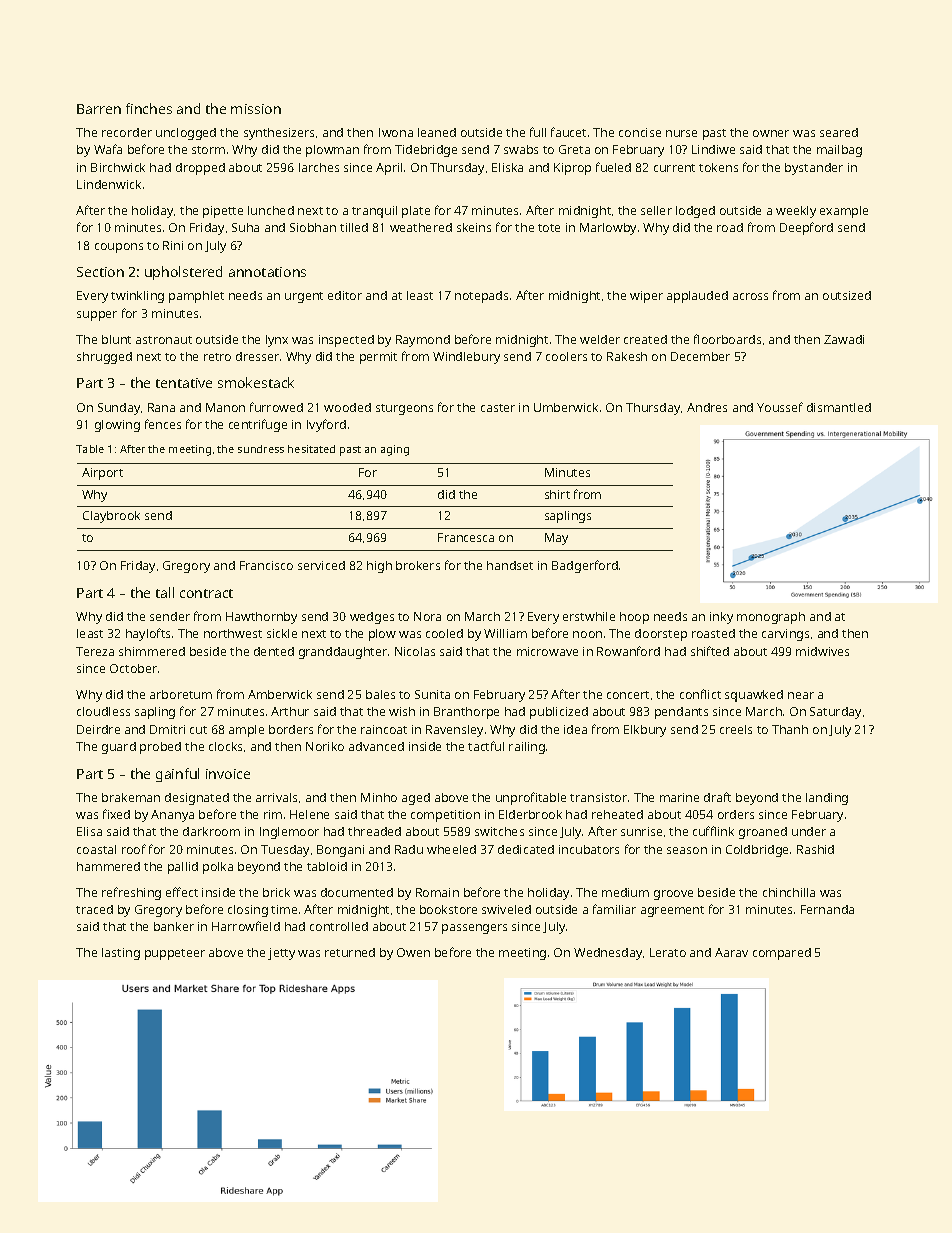  What do you see at coordinates (710, 651) in the image?
I see `shifted` at bounding box center [710, 651].
